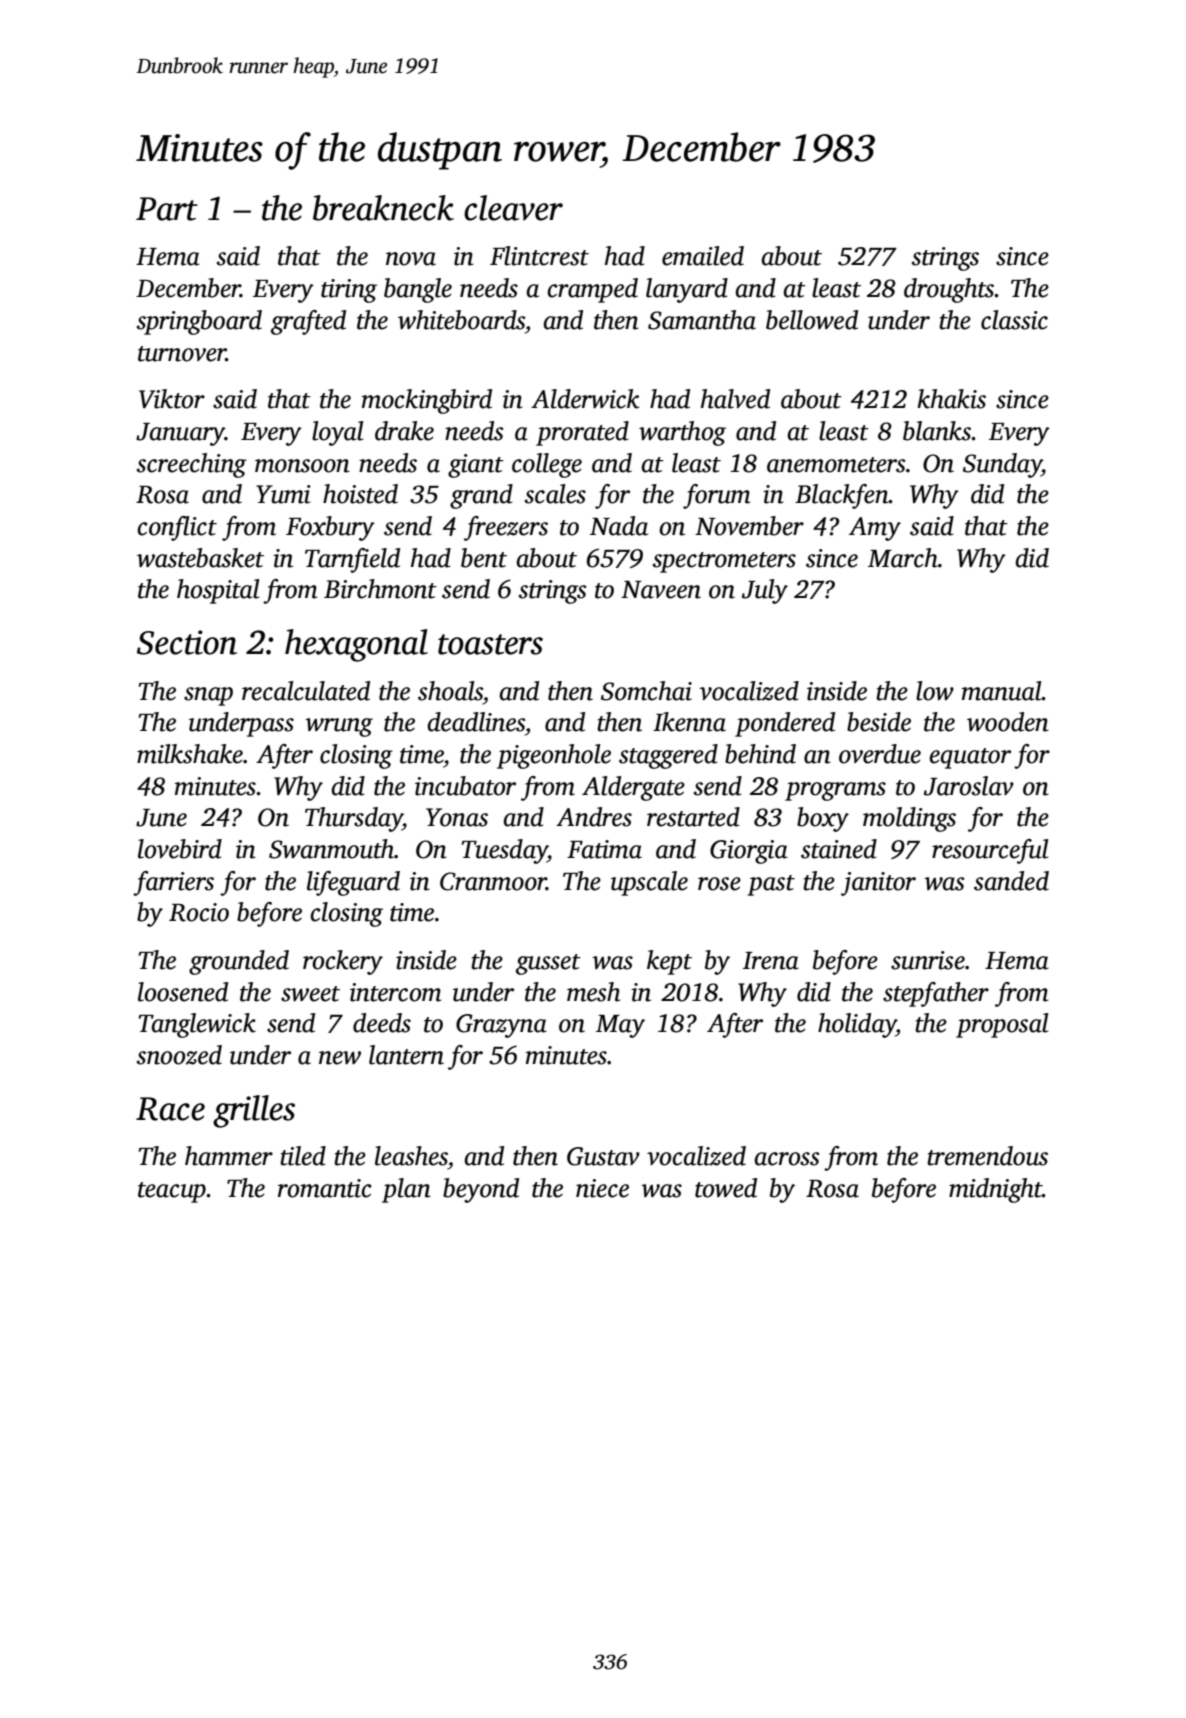 The width and height of the screenshot is (1186, 1718). Describe the element at coordinates (172, 399) in the screenshot. I see `Viktor` at that location.
